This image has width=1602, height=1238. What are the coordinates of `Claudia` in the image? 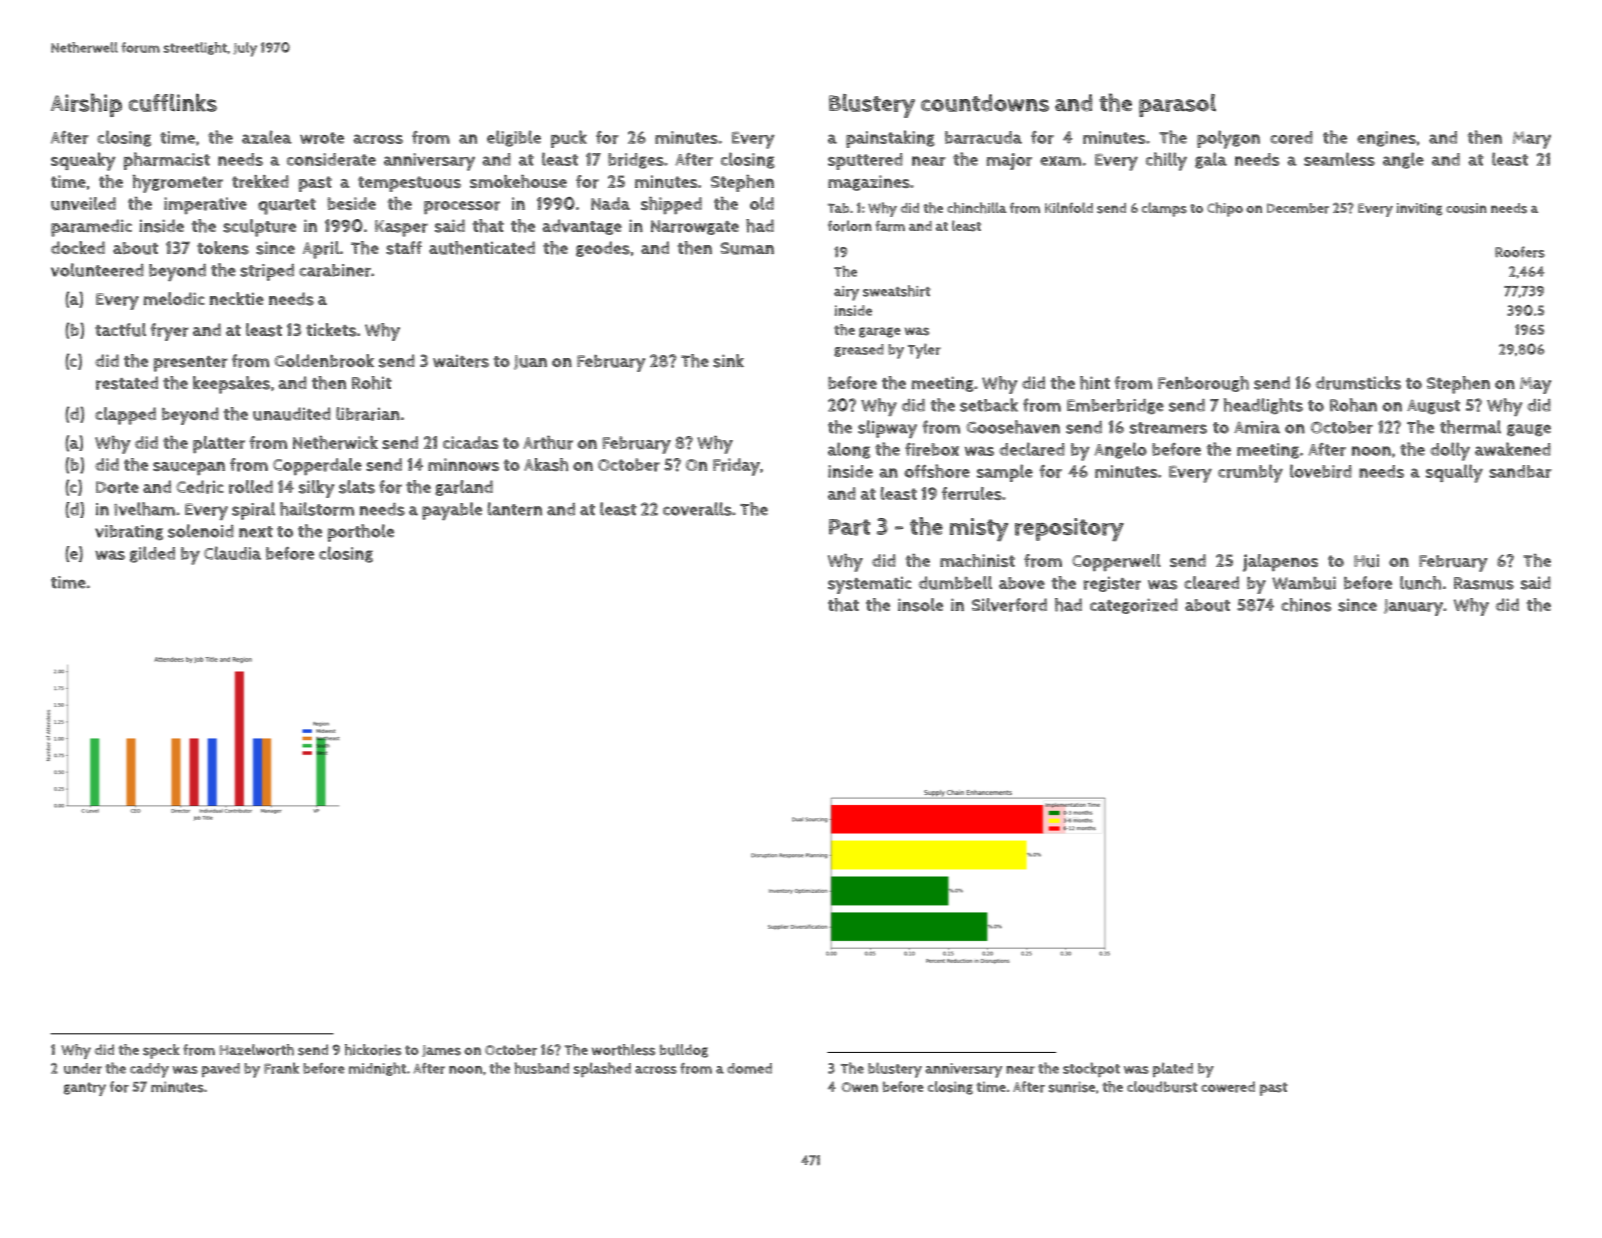 It's located at (232, 553).
